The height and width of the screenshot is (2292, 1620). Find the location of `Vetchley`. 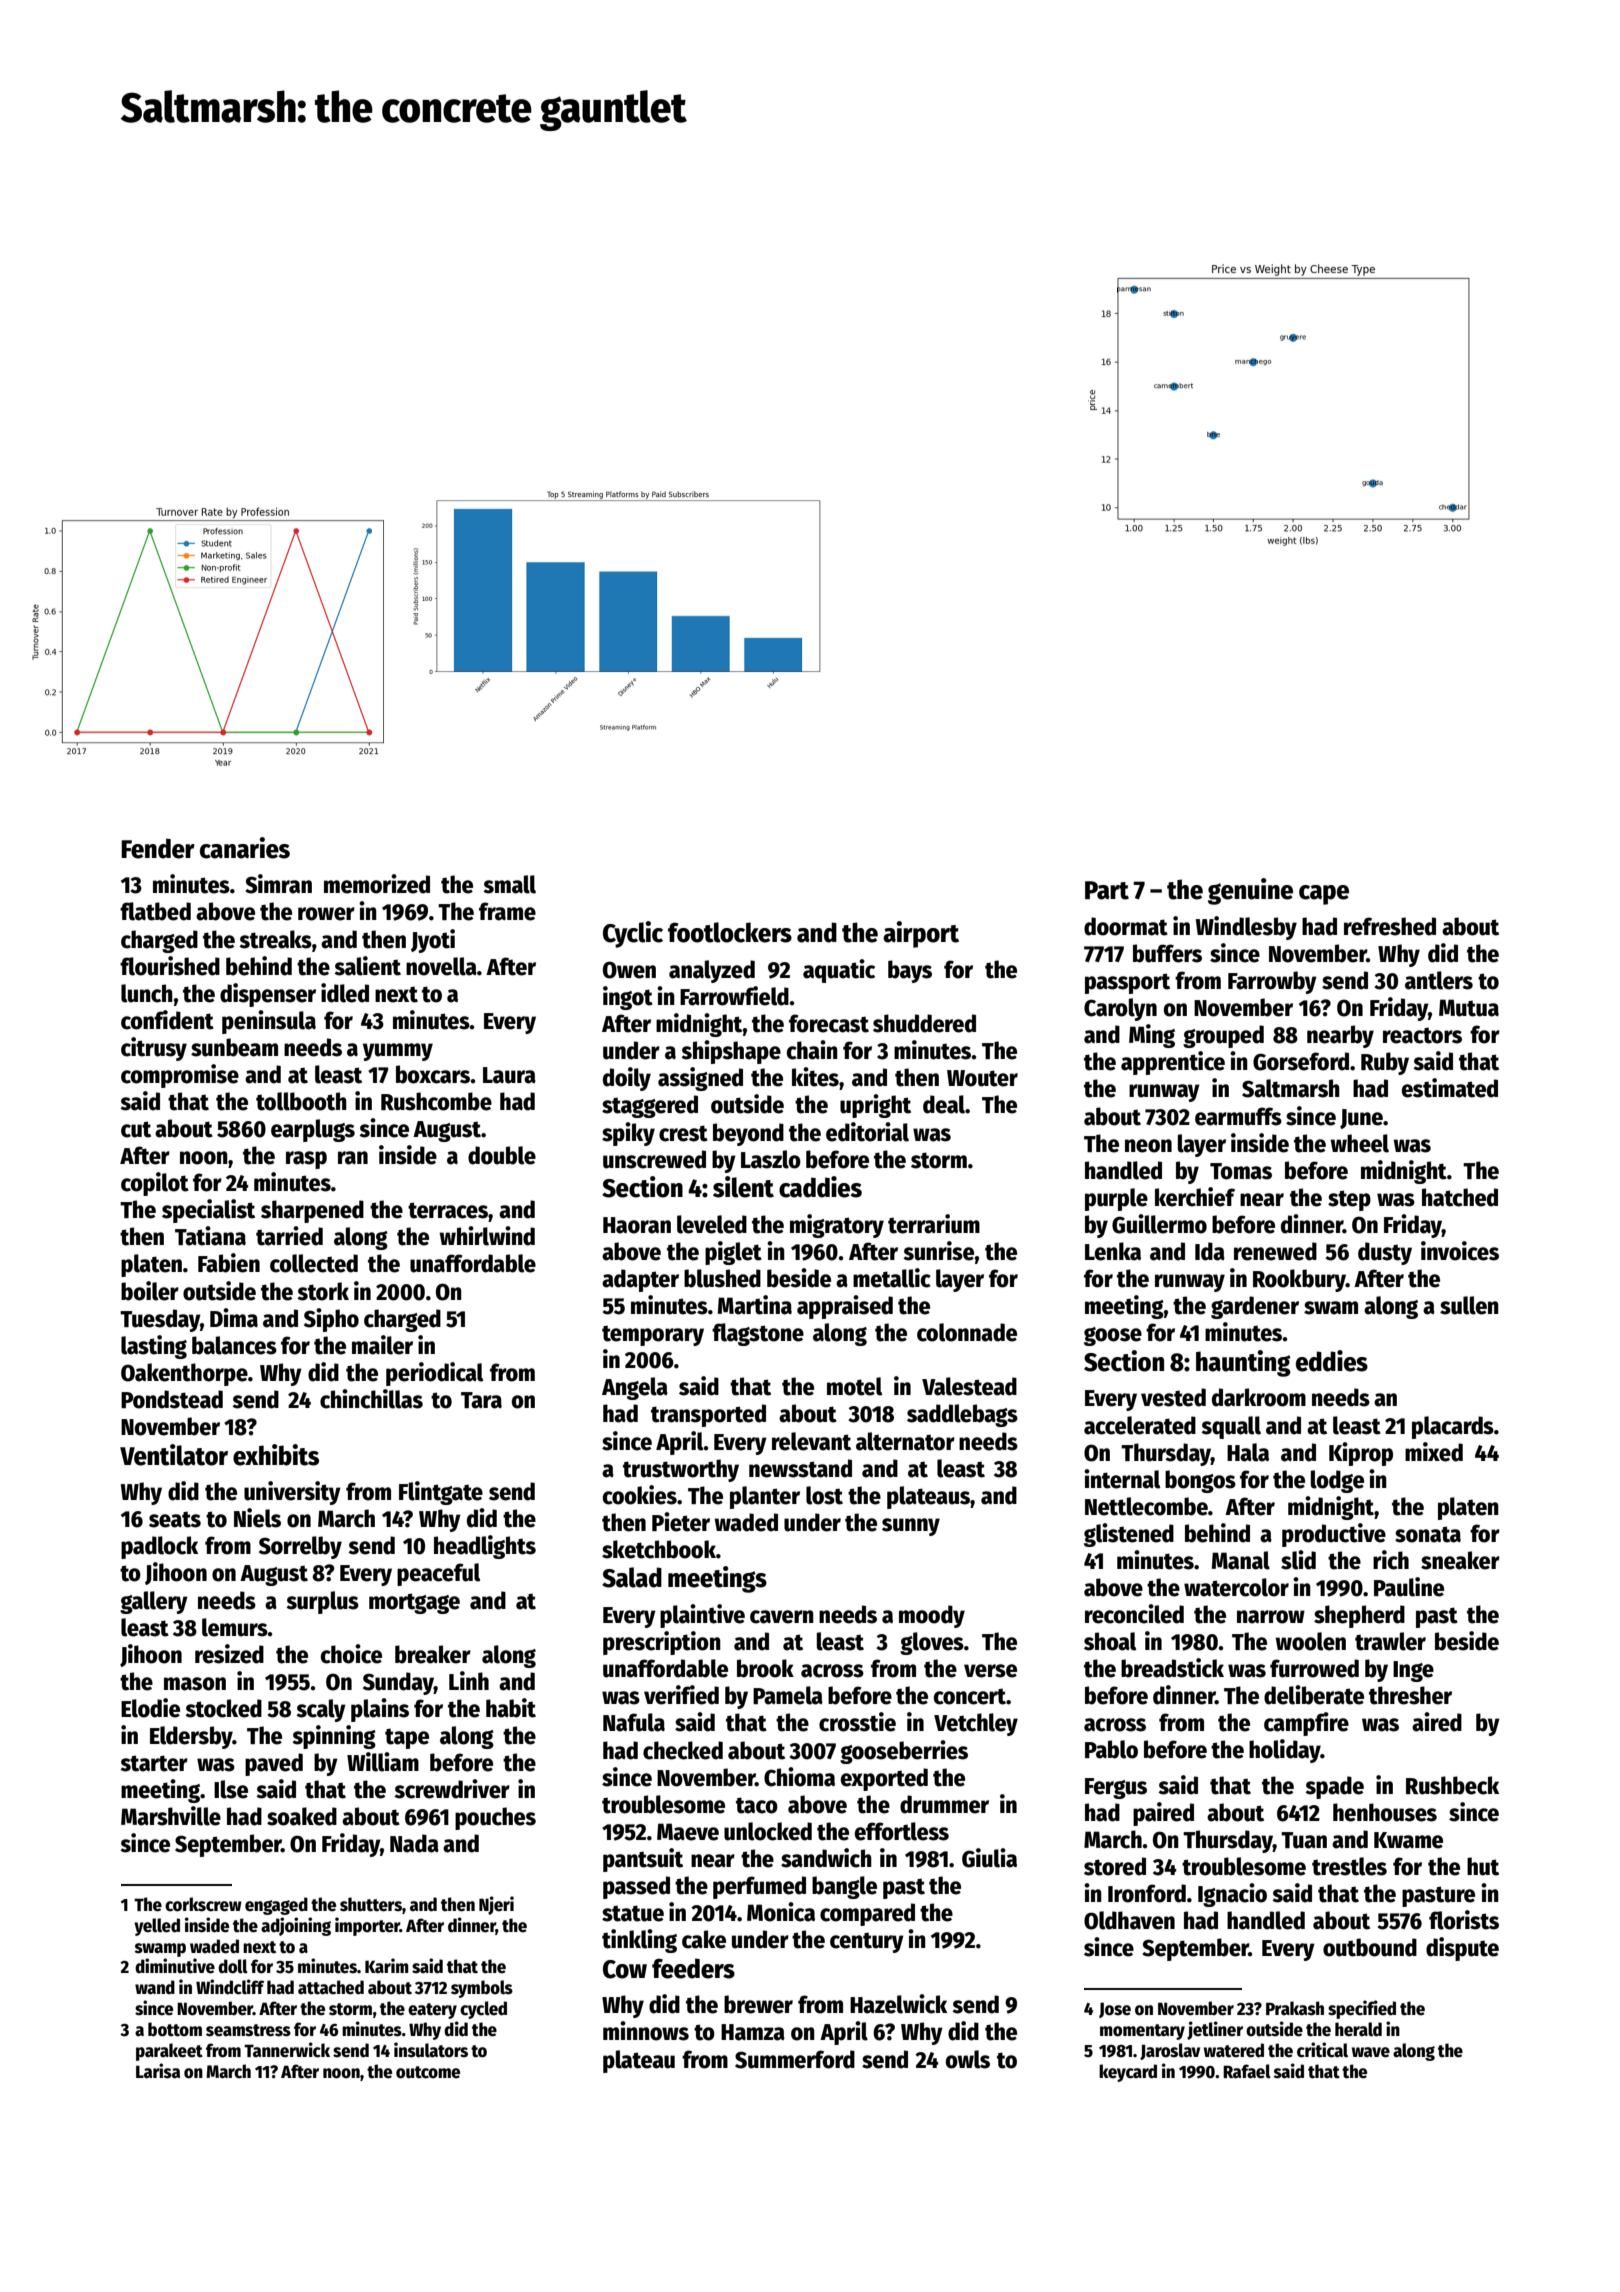

Vetchley is located at coordinates (976, 1724).
